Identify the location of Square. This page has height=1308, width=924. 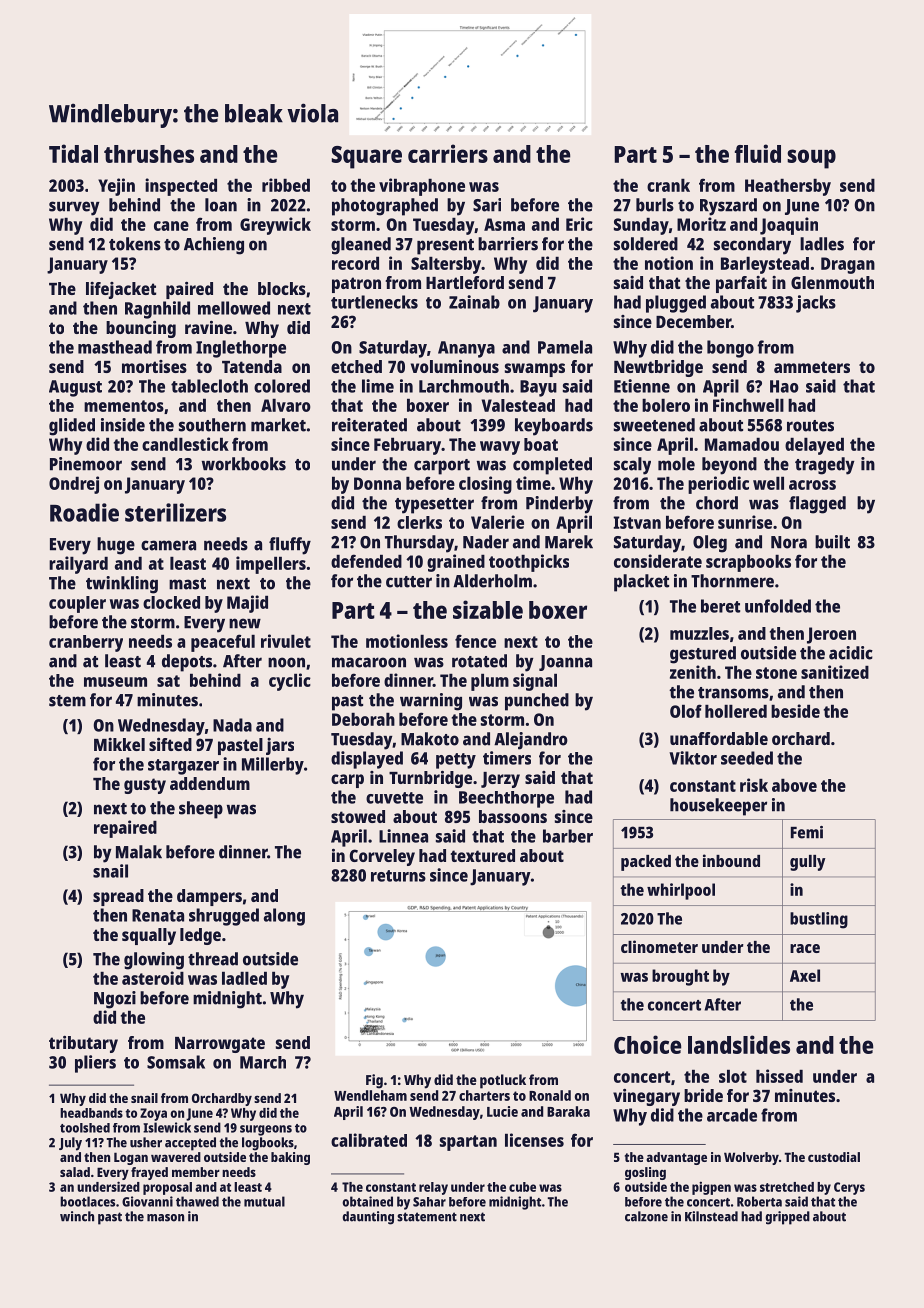
(367, 157).
